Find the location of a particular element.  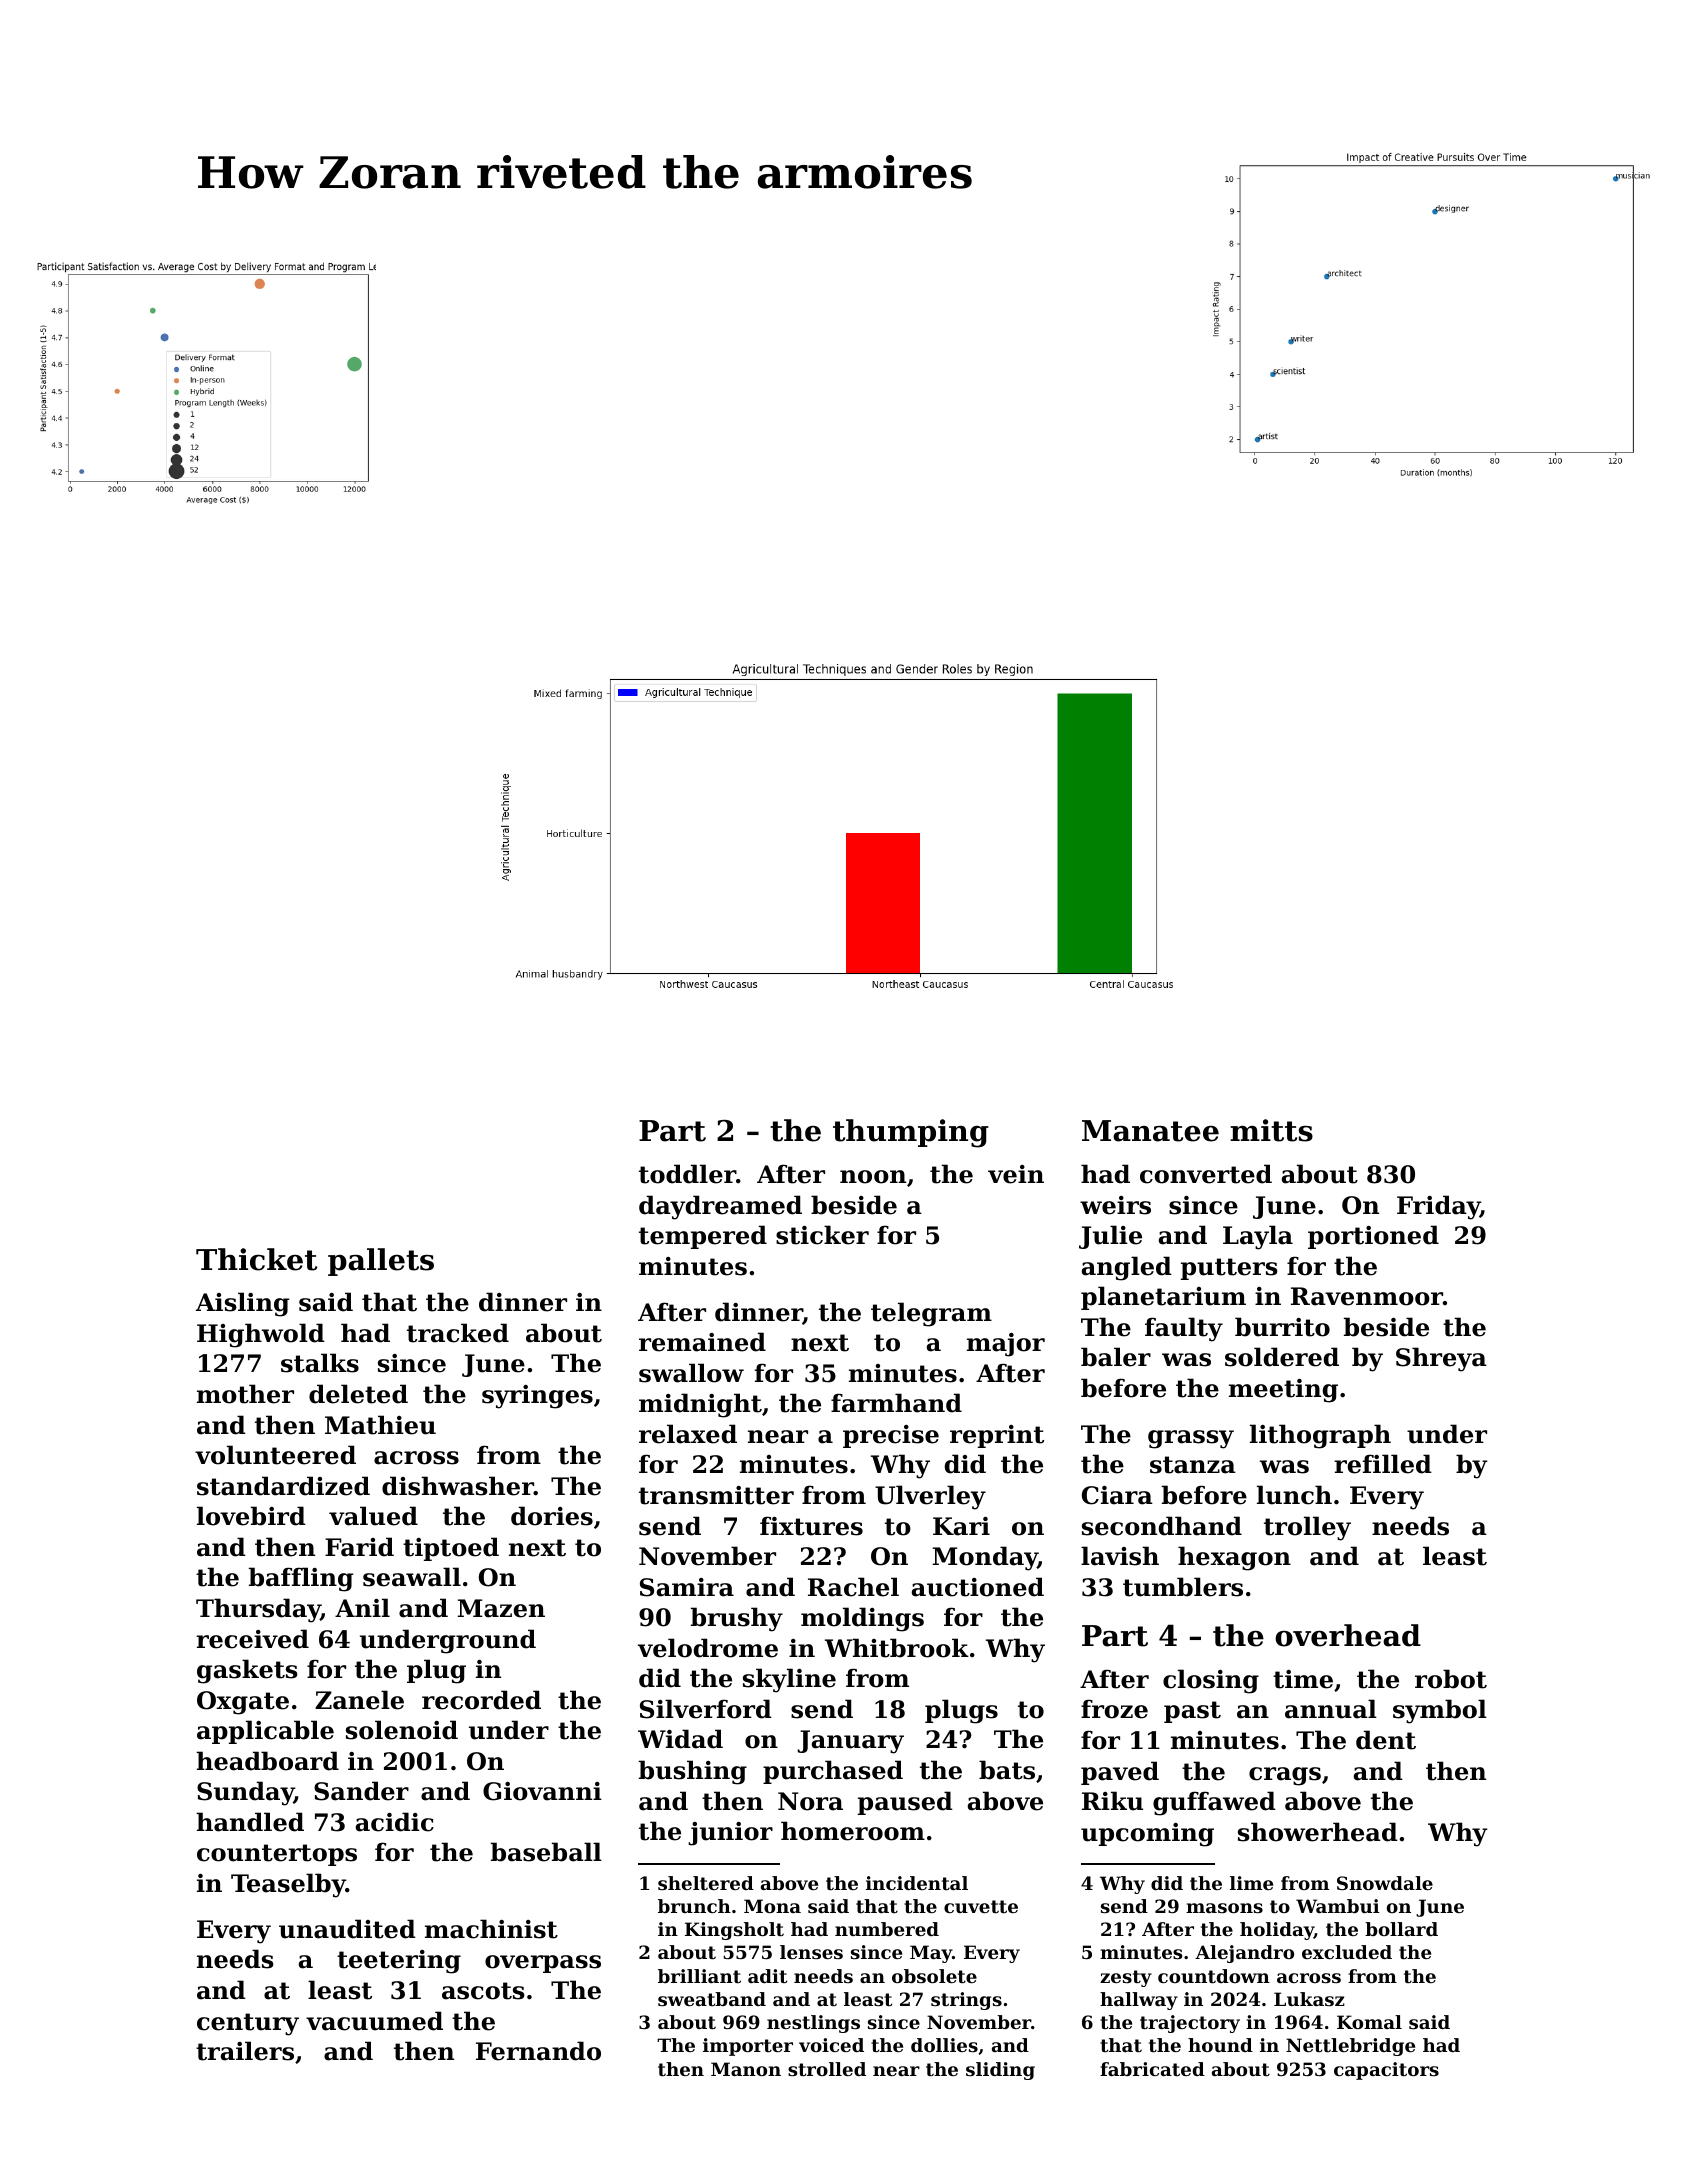

closing is located at coordinates (1211, 1681).
